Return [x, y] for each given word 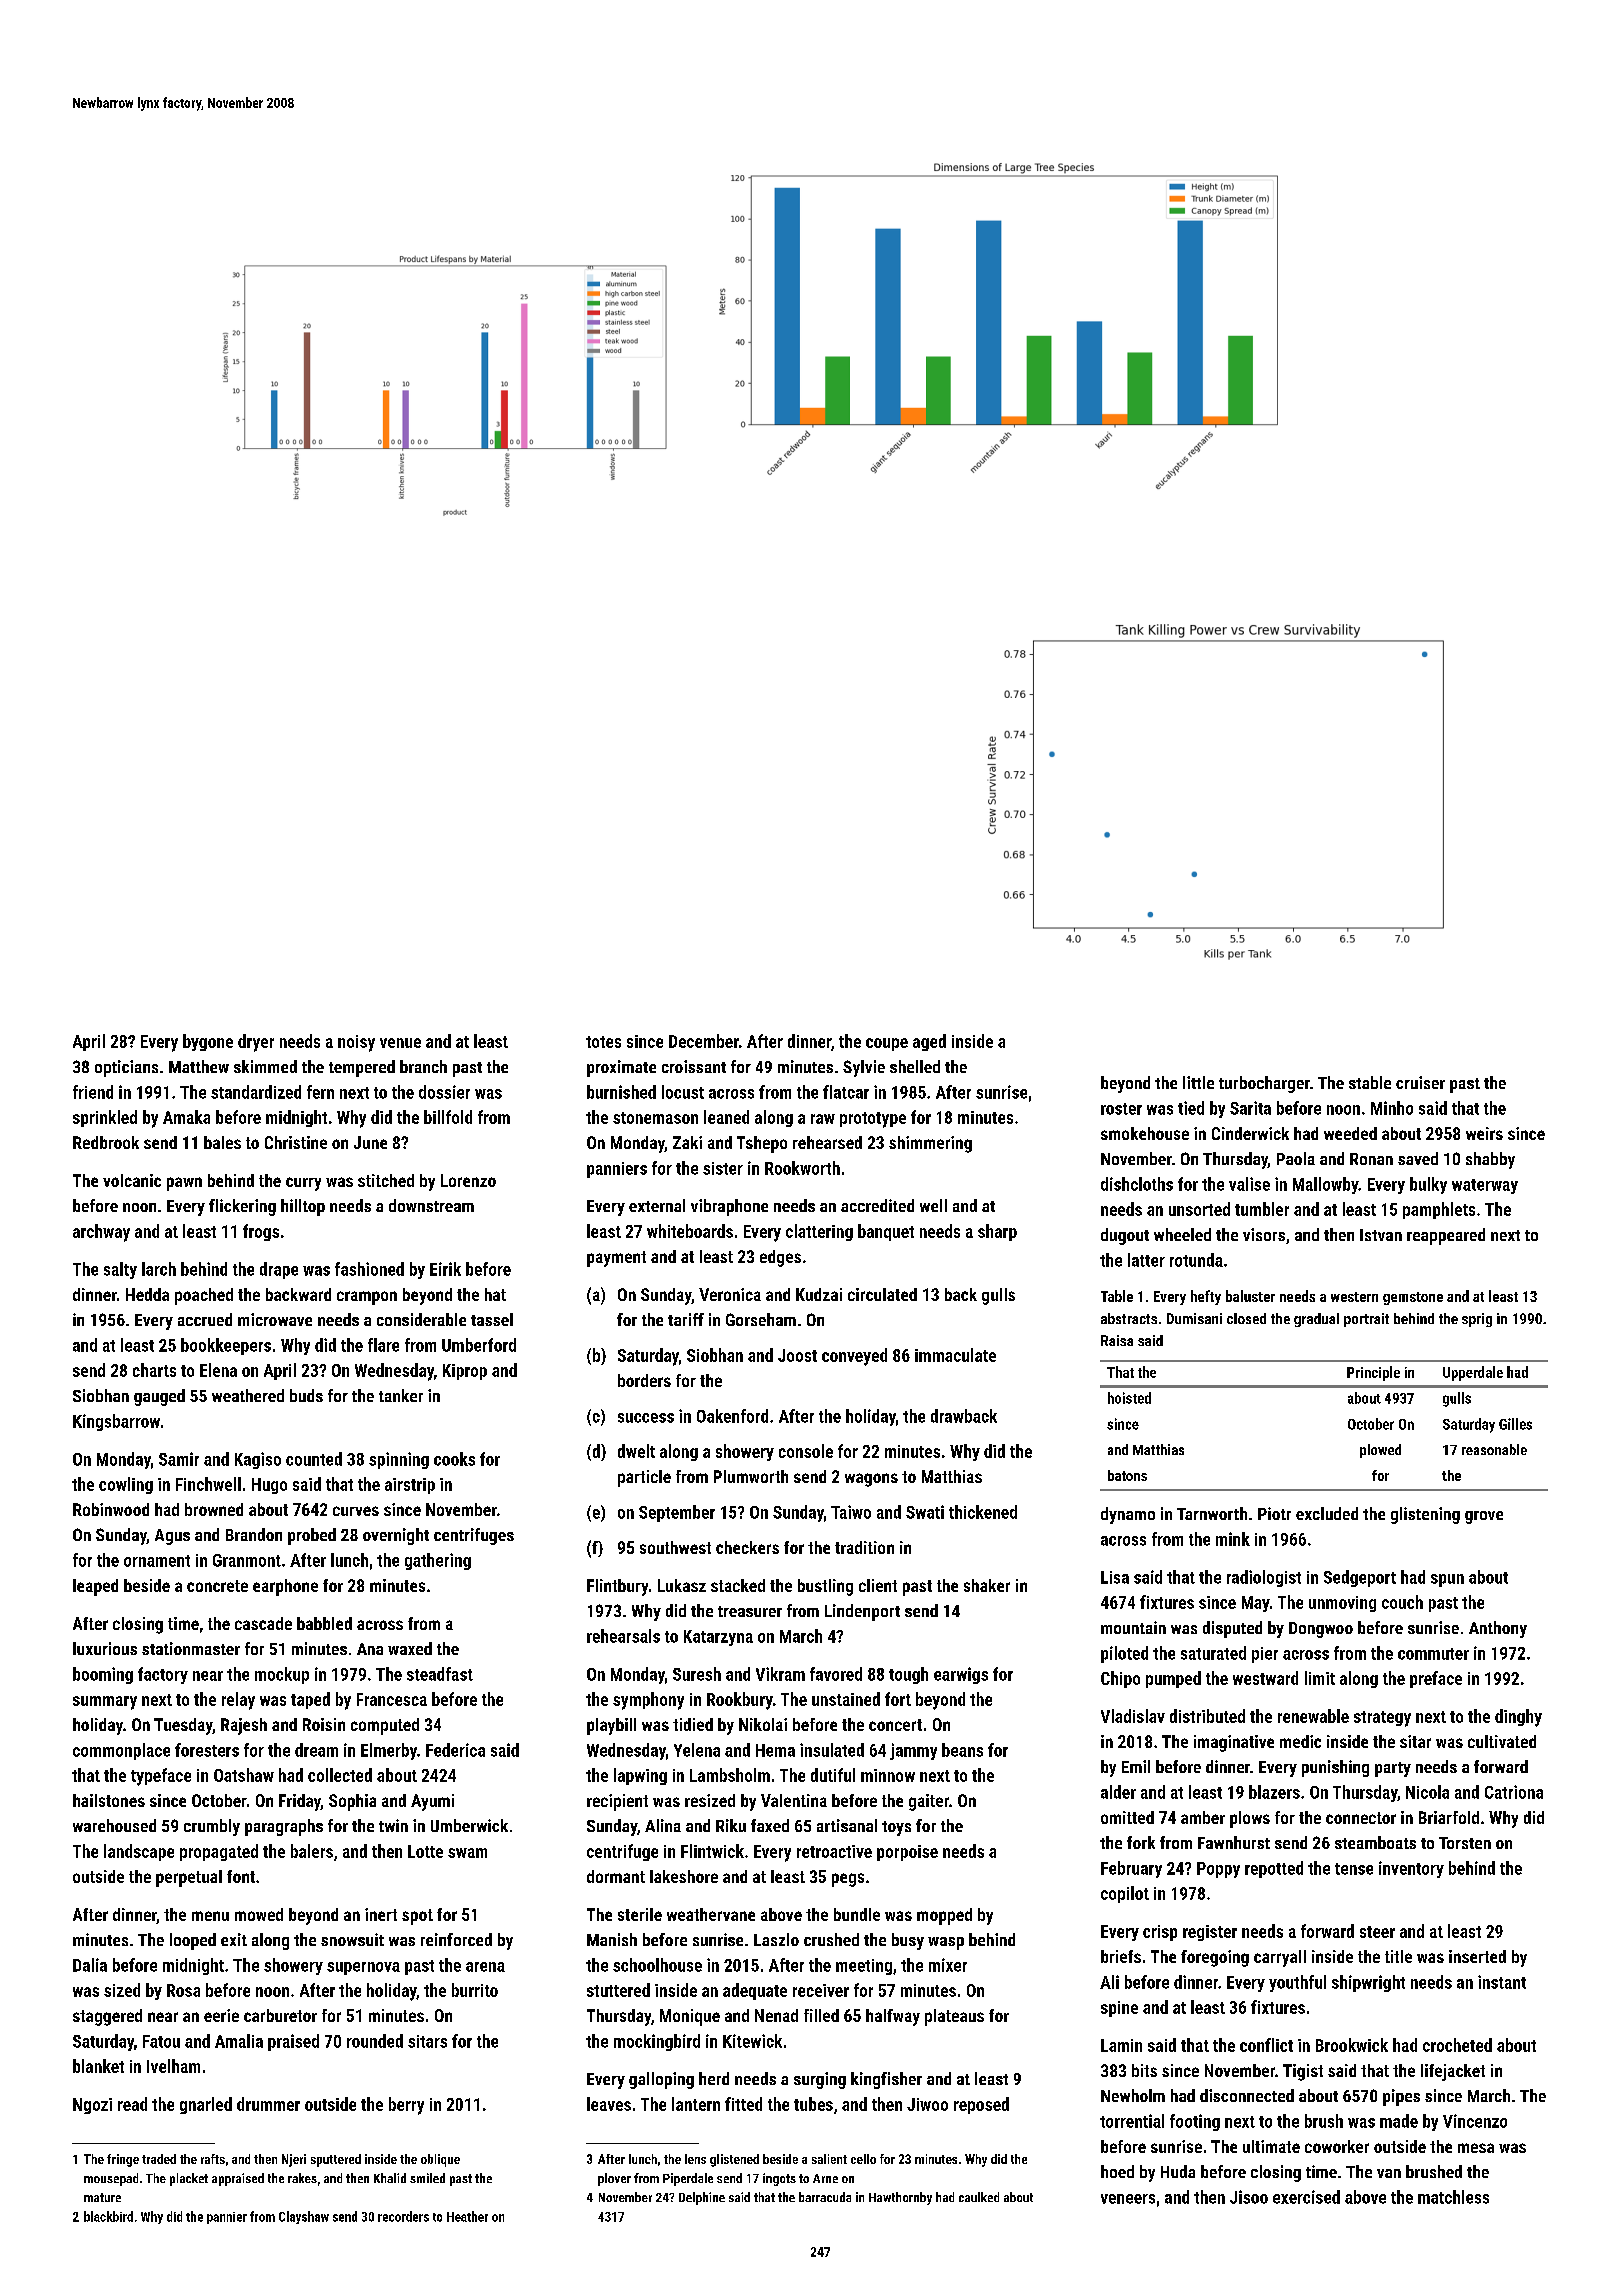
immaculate [955, 1355]
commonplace [121, 1751]
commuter [1433, 1654]
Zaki [687, 1142]
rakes [302, 2178]
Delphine [702, 2198]
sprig [1477, 1320]
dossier [444, 1092]
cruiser [1420, 1082]
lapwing [640, 1776]
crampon [367, 1298]
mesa [1476, 2148]
